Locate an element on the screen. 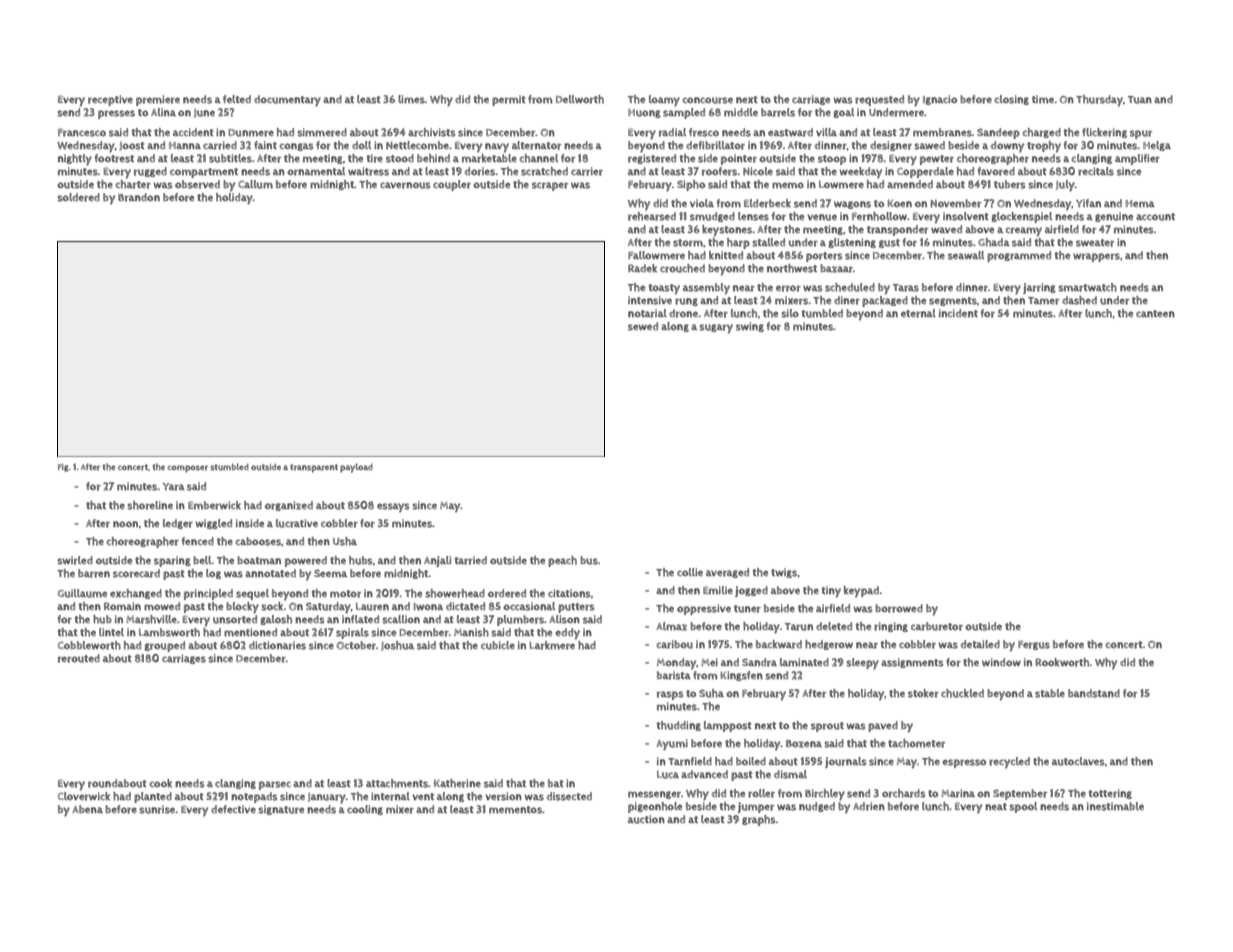  averaged is located at coordinates (727, 573).
